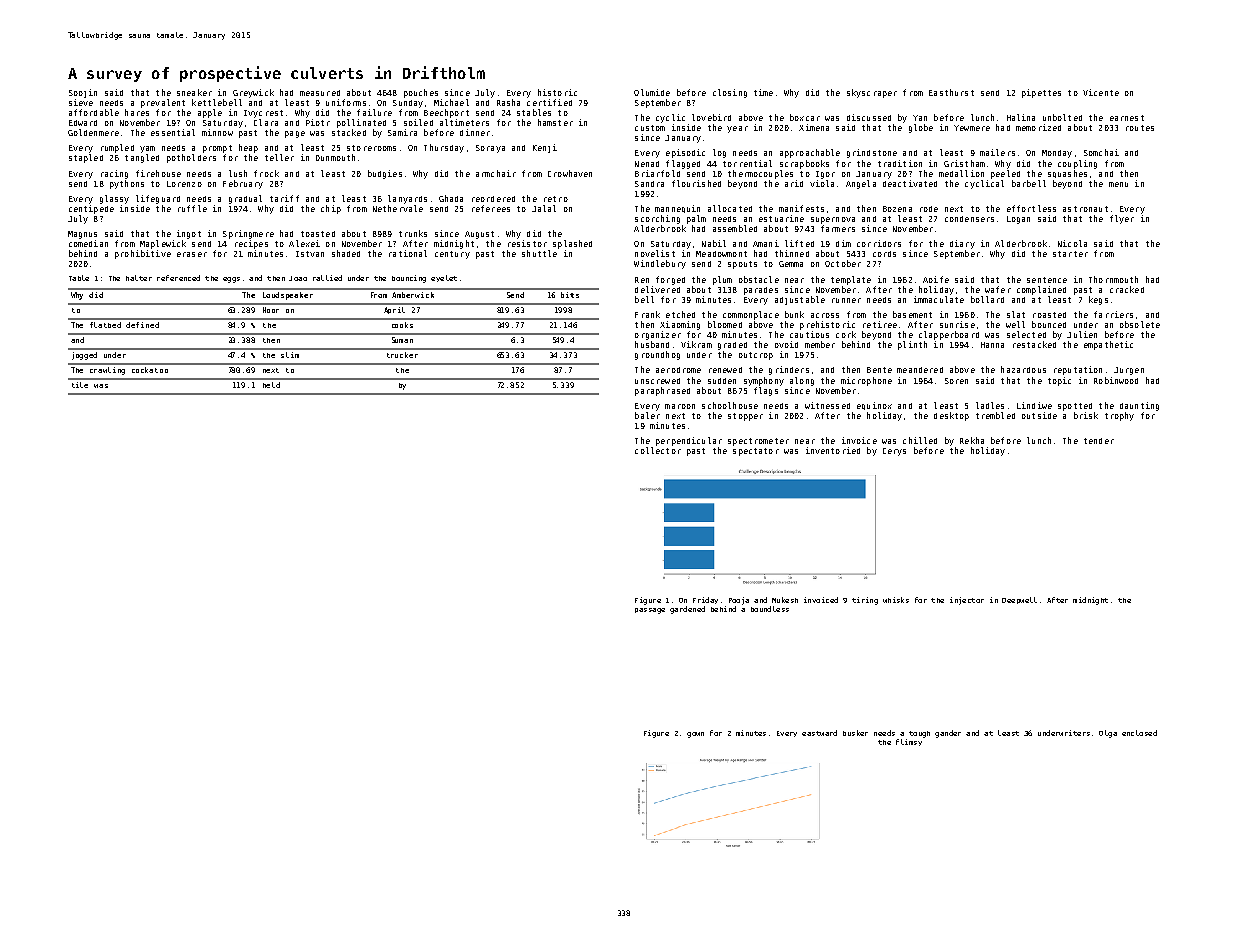 This screenshot has height=952, width=1233. Describe the element at coordinates (1098, 300) in the screenshot. I see `kegs` at that location.
